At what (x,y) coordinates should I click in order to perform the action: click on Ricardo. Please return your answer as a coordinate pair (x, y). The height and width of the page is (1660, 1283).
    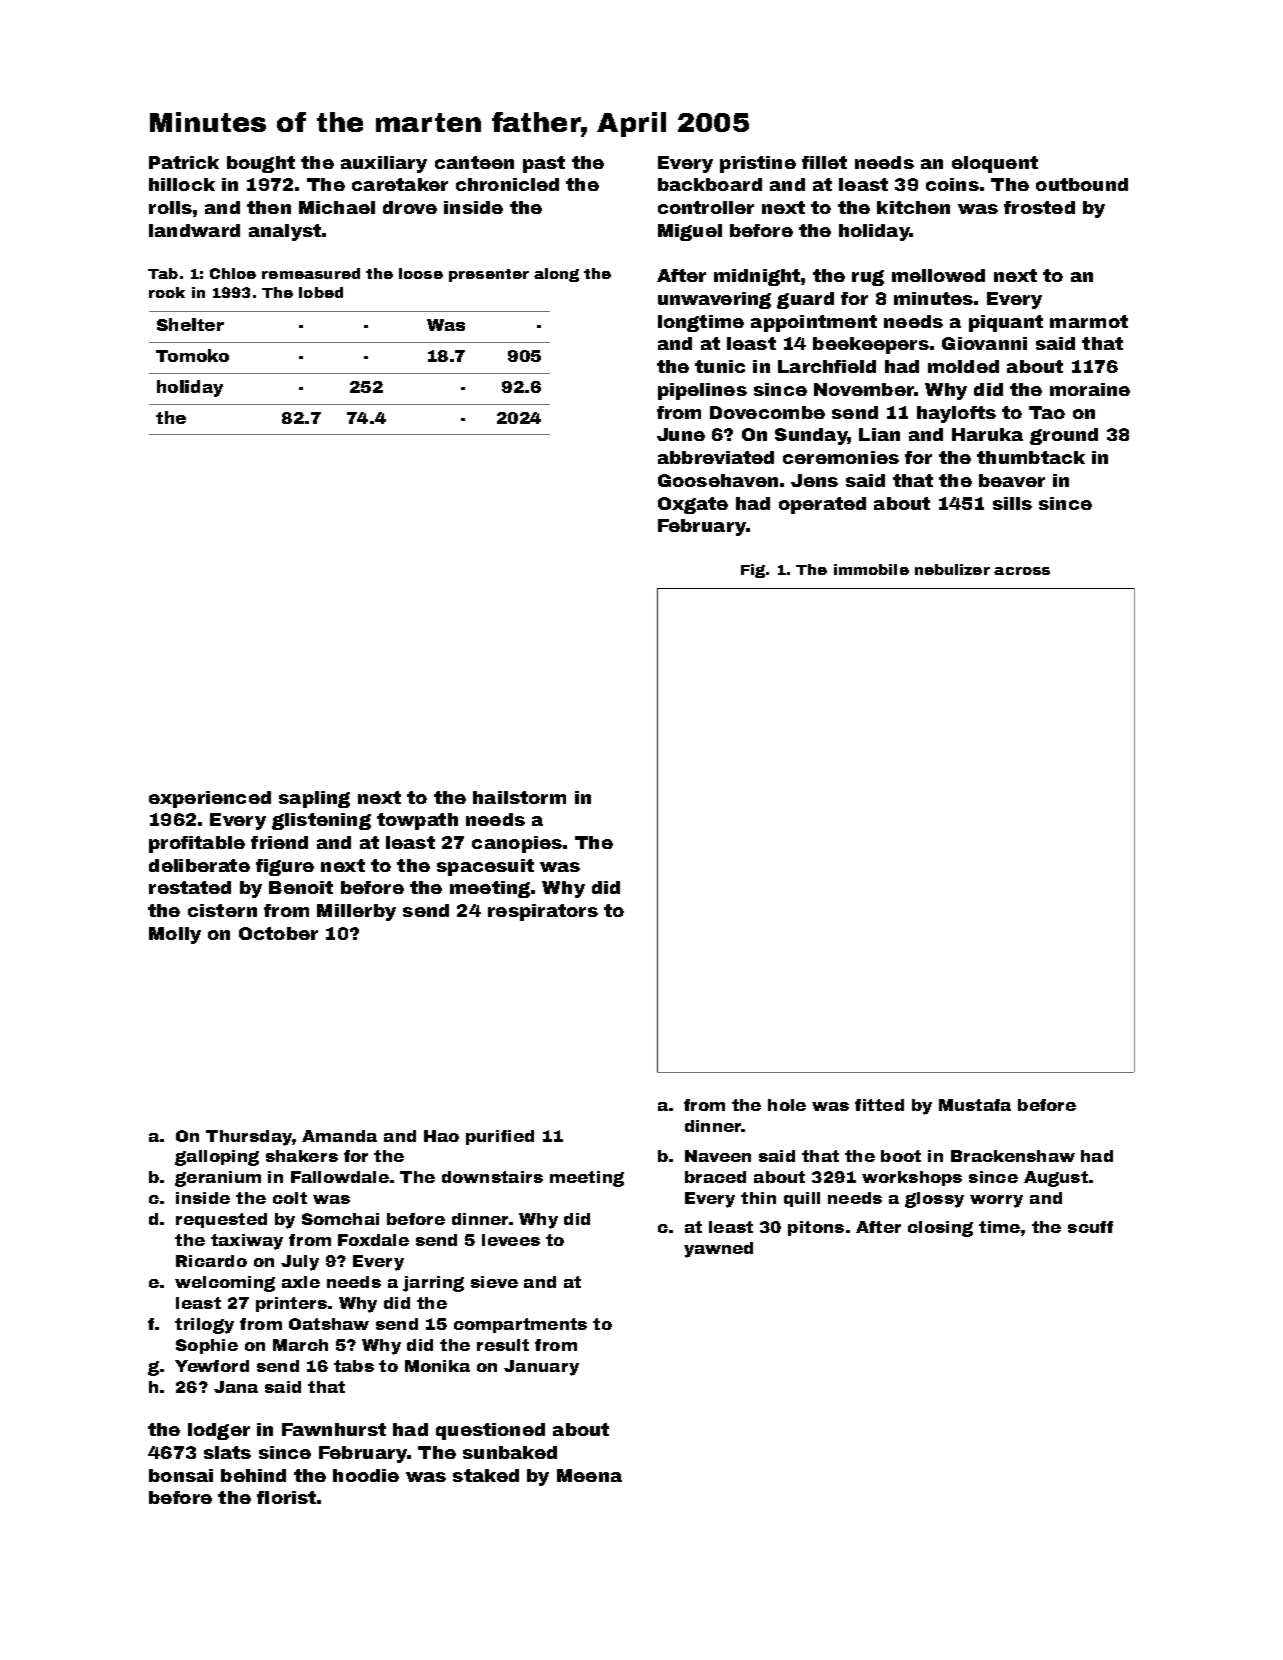
    Looking at the image, I should click on (211, 1261).
